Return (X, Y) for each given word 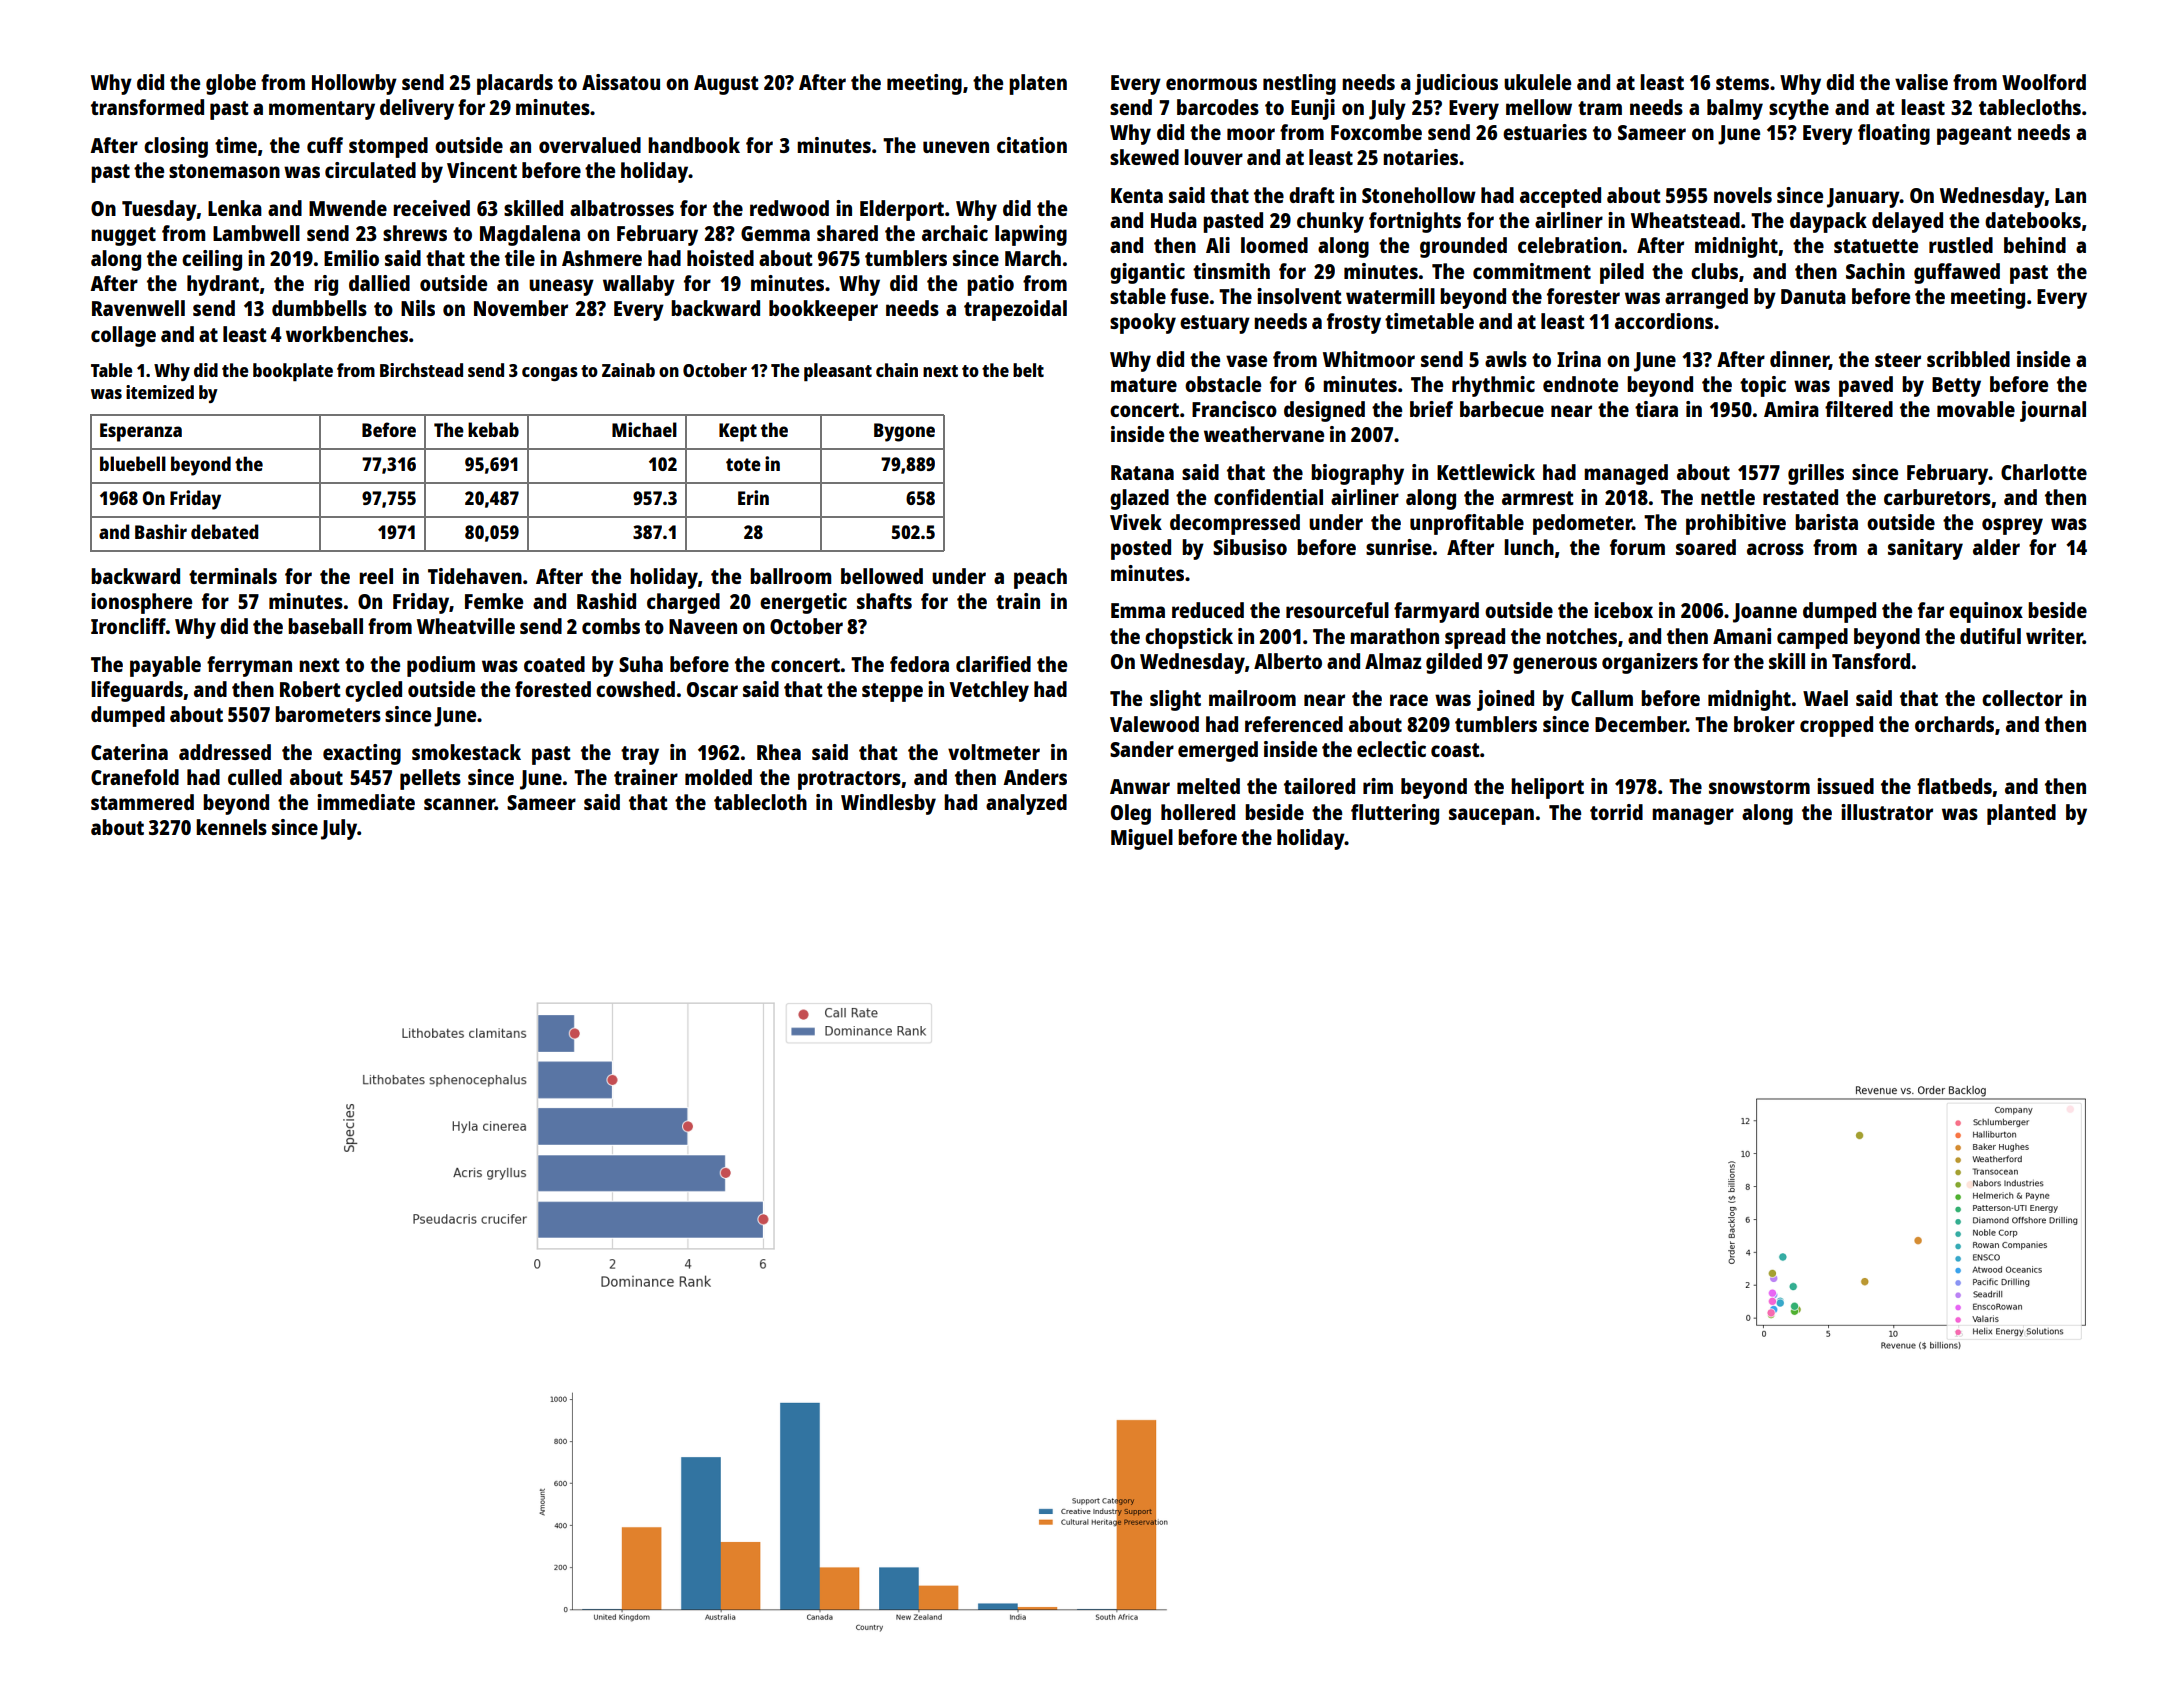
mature (1144, 385)
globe (231, 84)
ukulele (1537, 82)
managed (1626, 474)
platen (1038, 84)
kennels (231, 827)
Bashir (161, 531)
